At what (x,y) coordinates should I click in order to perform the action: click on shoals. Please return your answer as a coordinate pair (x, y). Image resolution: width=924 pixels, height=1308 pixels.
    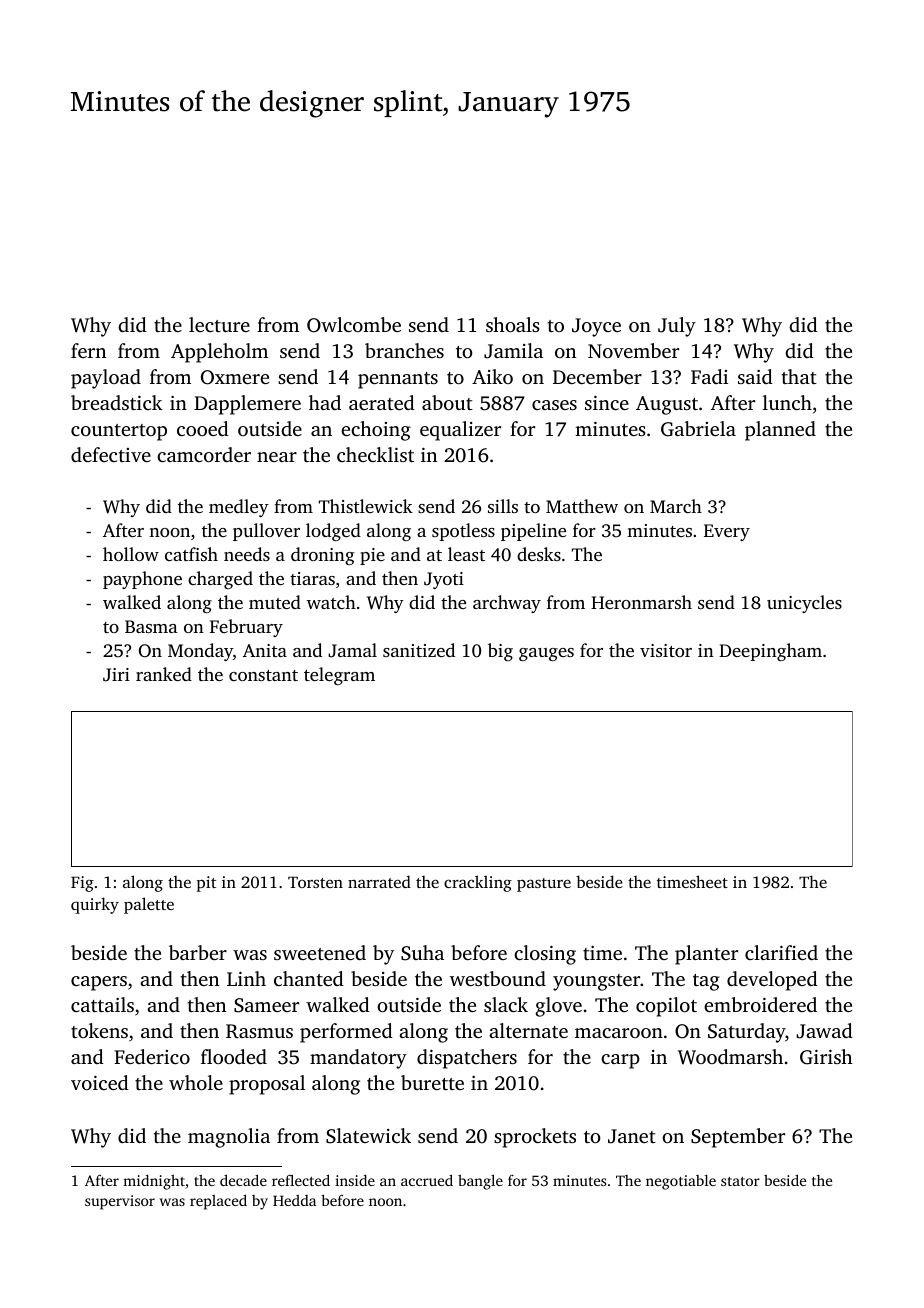
    Looking at the image, I should click on (513, 324).
